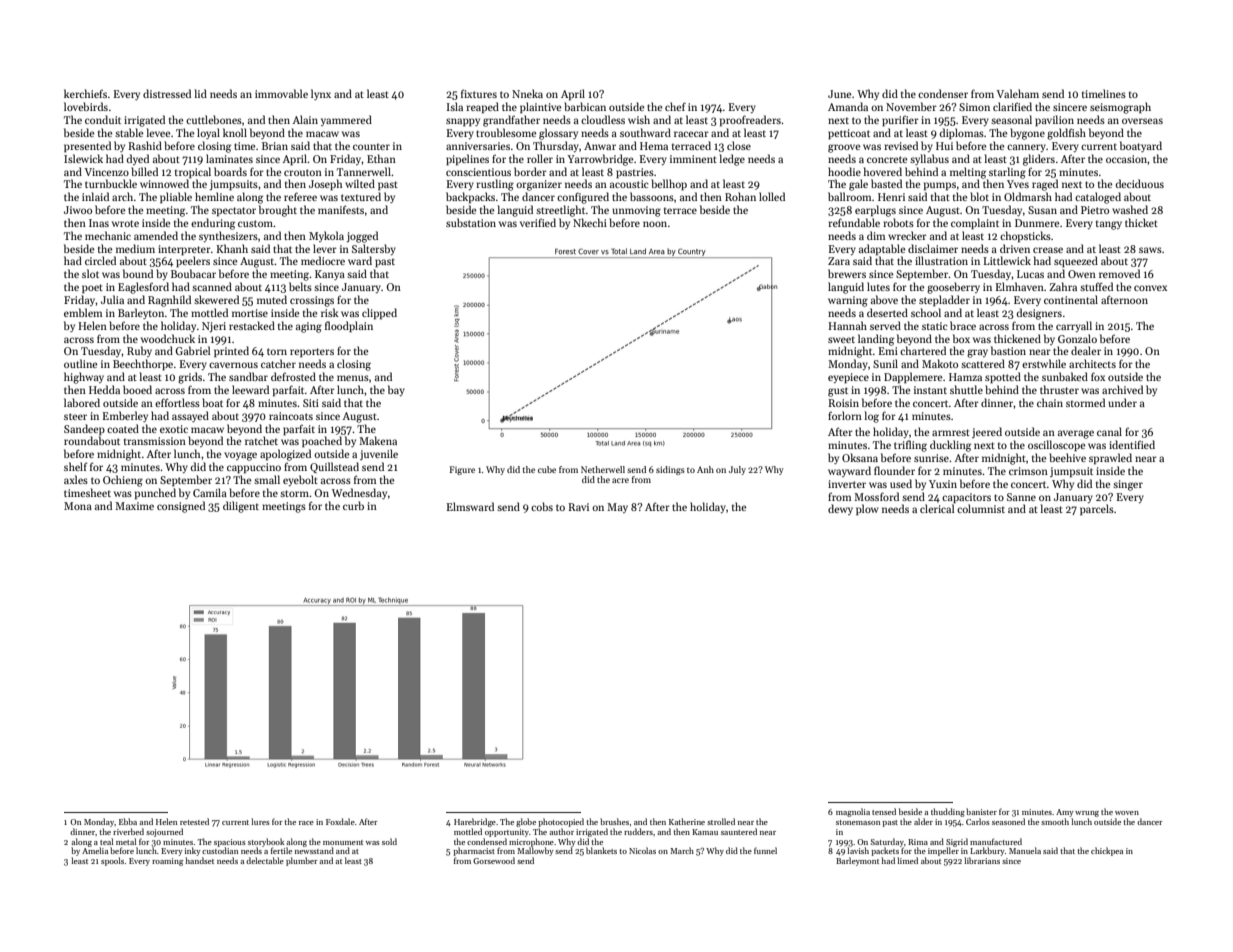  What do you see at coordinates (1127, 813) in the screenshot?
I see `woven` at bounding box center [1127, 813].
